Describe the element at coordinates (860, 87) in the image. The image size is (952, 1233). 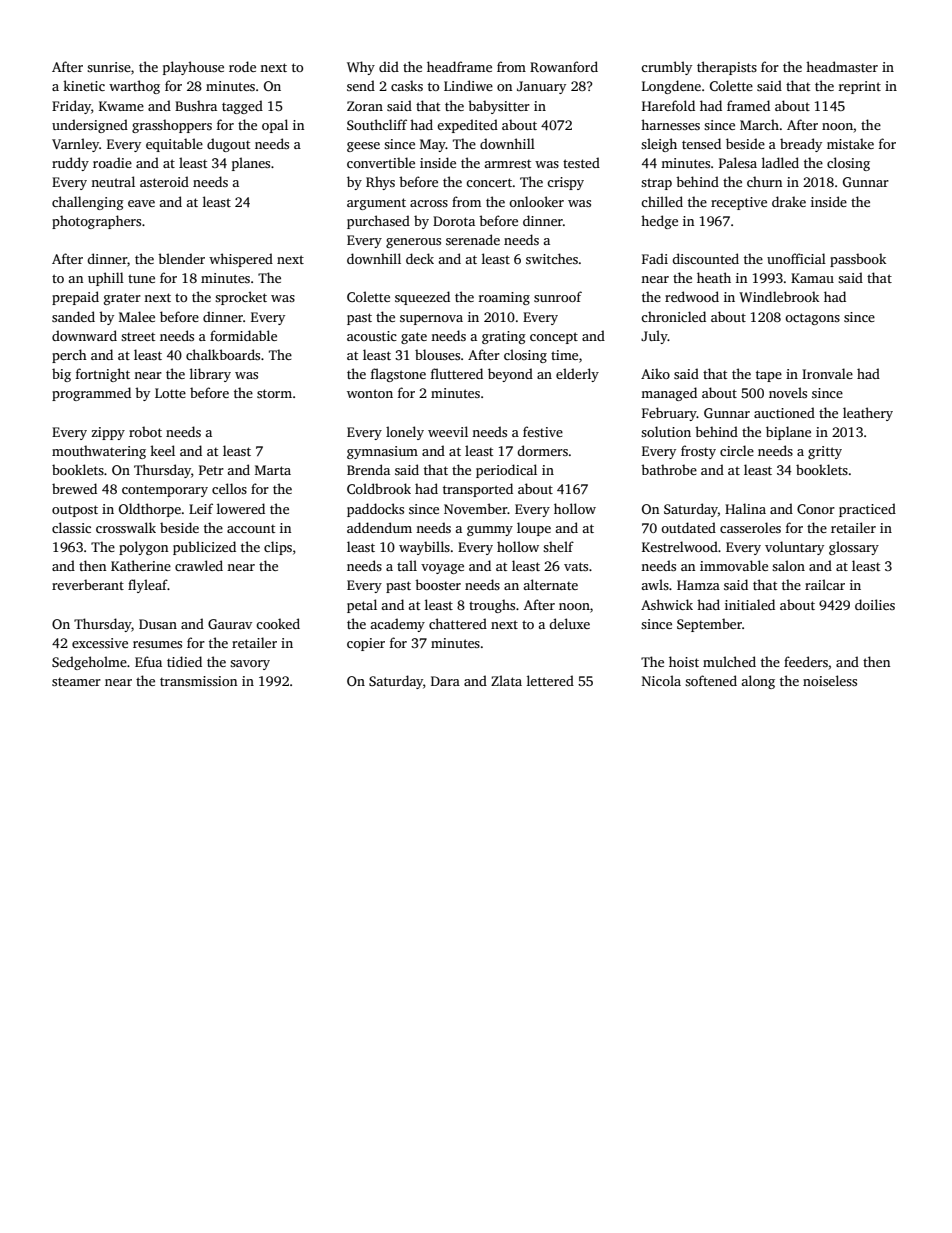
I see `reprint` at that location.
